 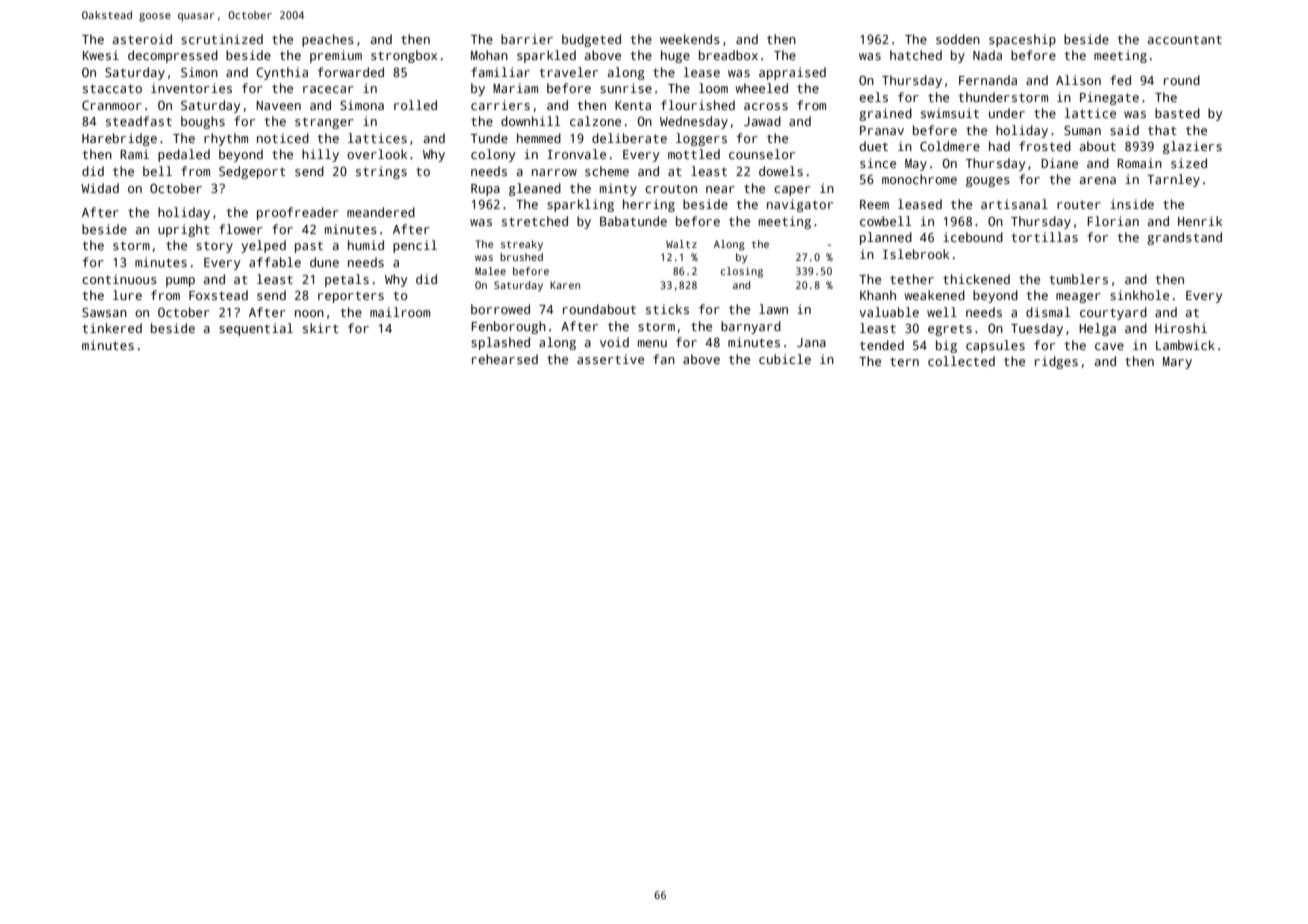 I want to click on skirt, so click(x=321, y=328).
